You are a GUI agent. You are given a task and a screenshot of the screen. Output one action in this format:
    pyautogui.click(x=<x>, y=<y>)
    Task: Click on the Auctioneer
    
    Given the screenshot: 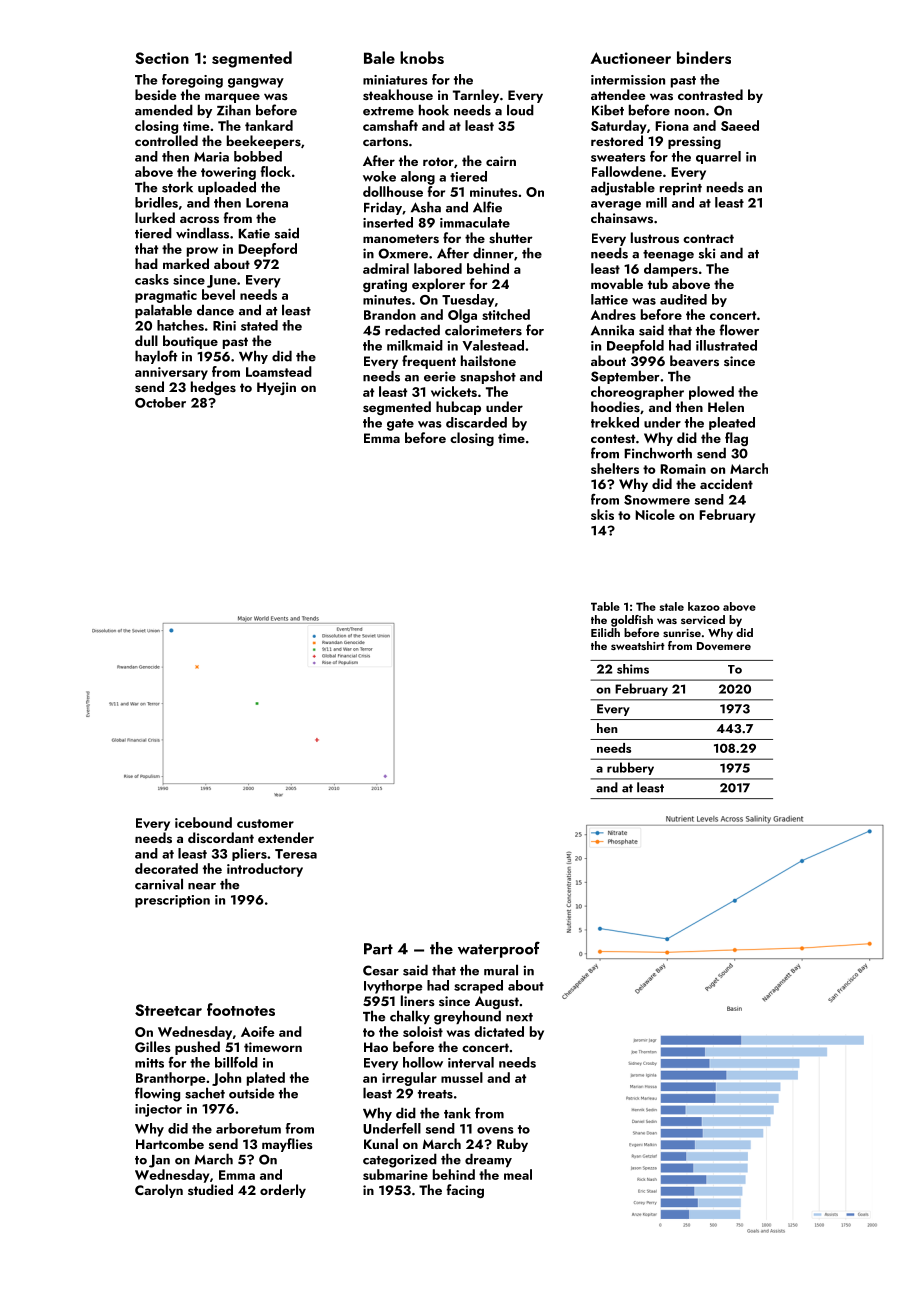 What is the action you would take?
    pyautogui.click(x=631, y=58)
